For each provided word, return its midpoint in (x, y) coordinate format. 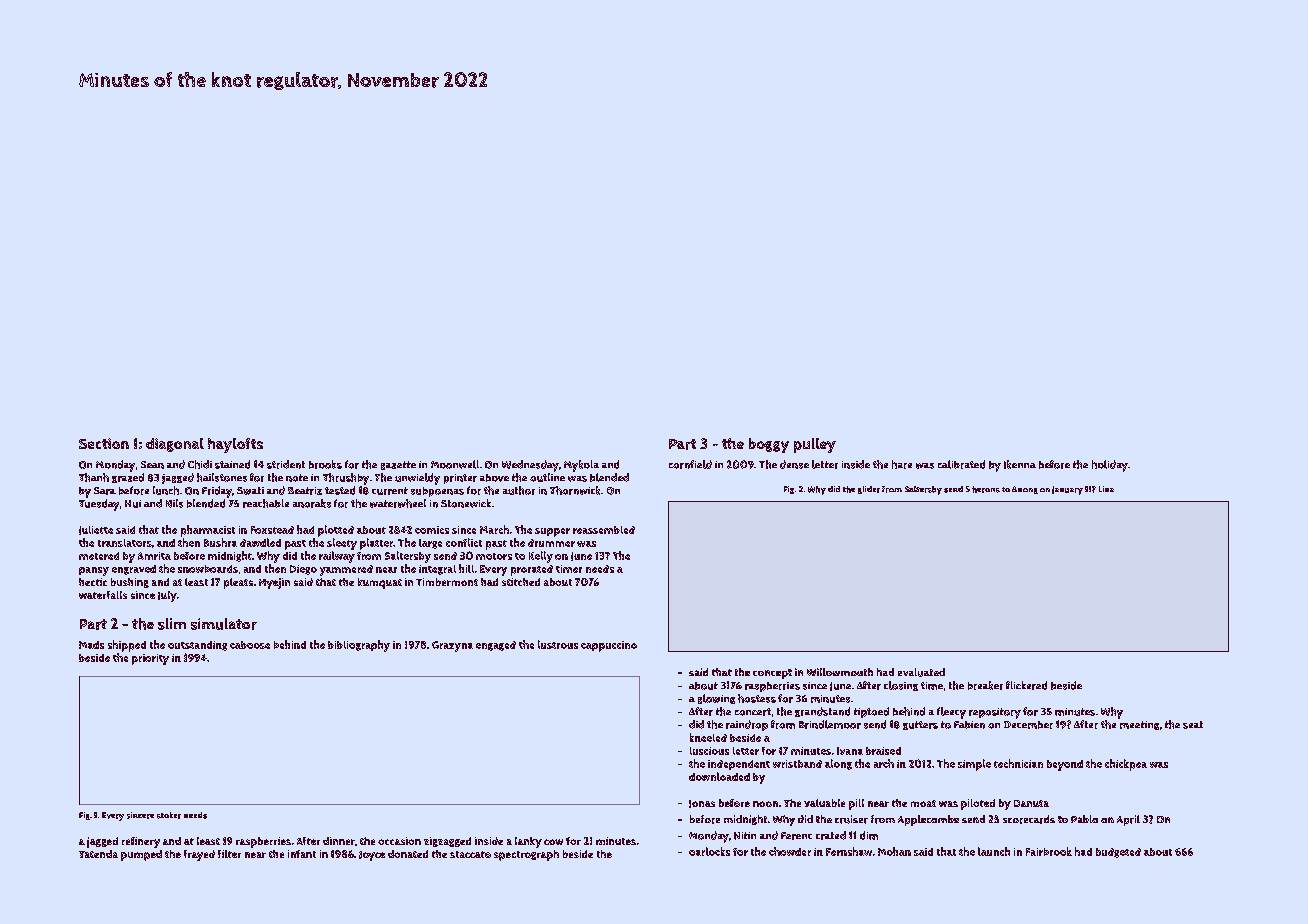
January (1067, 490)
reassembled (604, 530)
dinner (339, 841)
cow (553, 842)
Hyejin (274, 583)
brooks (325, 464)
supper (552, 532)
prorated (532, 570)
